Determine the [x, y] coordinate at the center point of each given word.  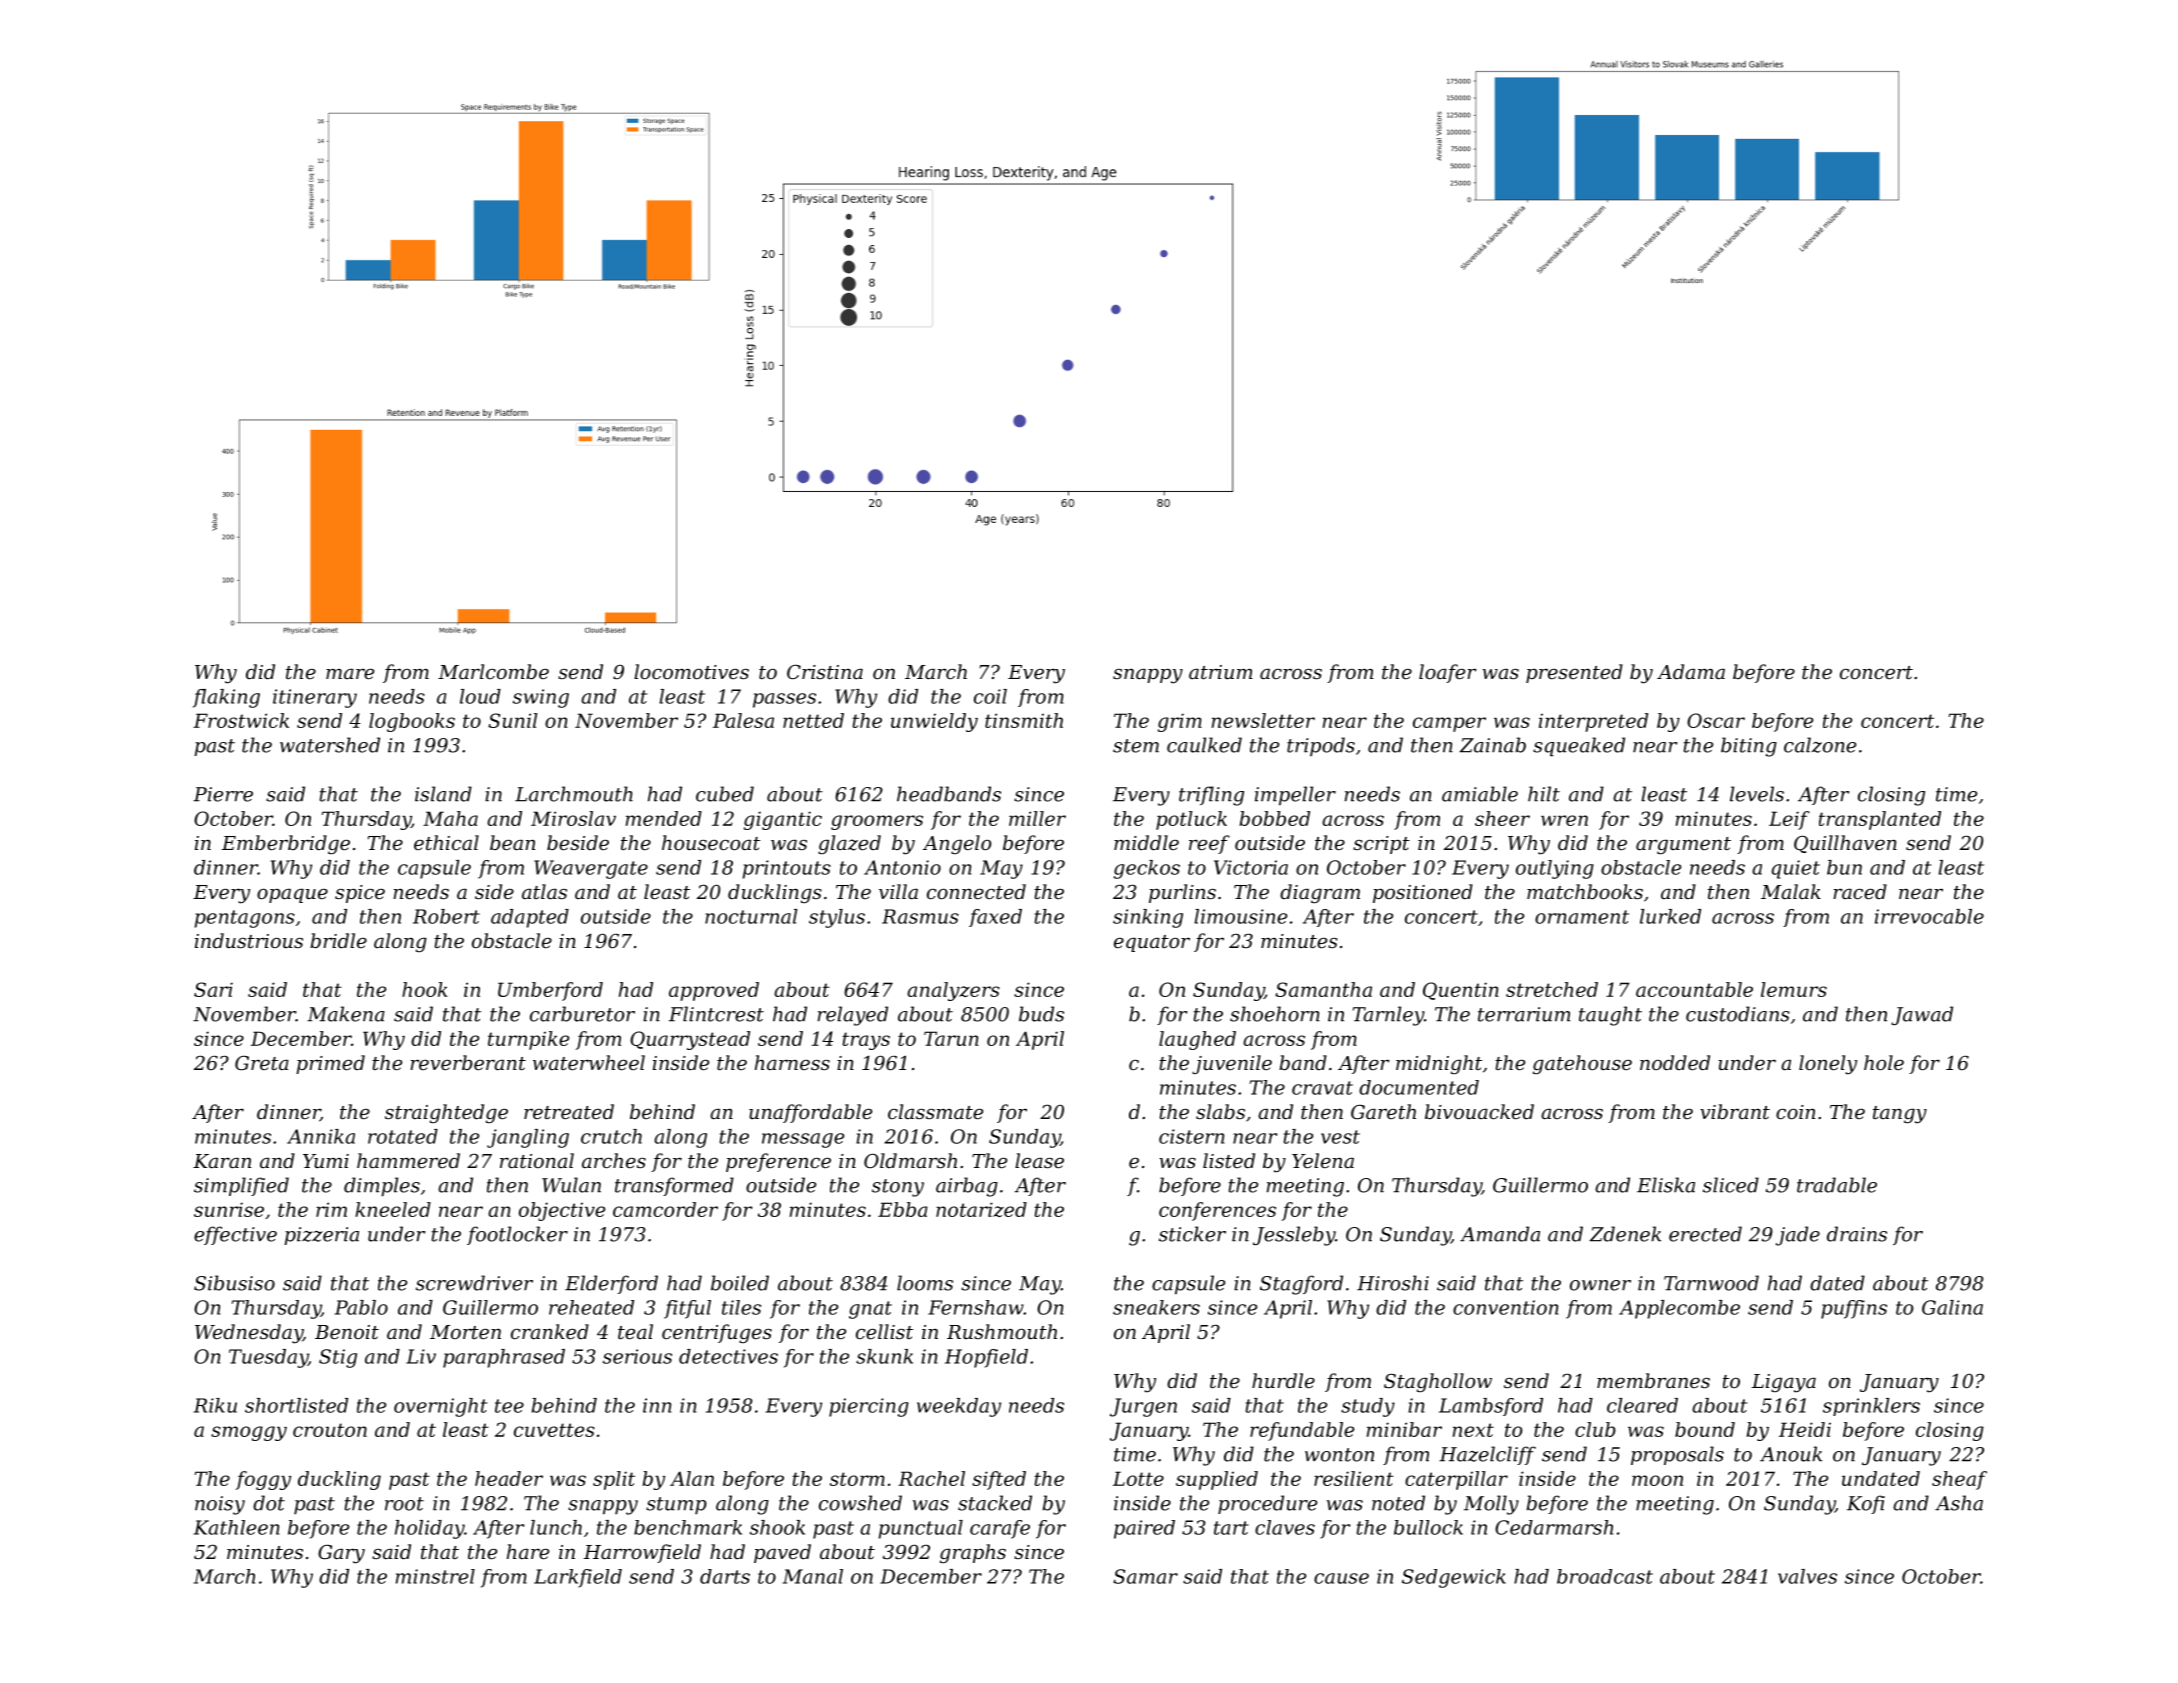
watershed [330, 745]
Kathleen [236, 1527]
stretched [1552, 989]
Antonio [902, 867]
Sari [213, 989]
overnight [440, 1407]
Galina [1952, 1307]
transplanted [1880, 820]
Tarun [951, 1038]
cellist [884, 1331]
